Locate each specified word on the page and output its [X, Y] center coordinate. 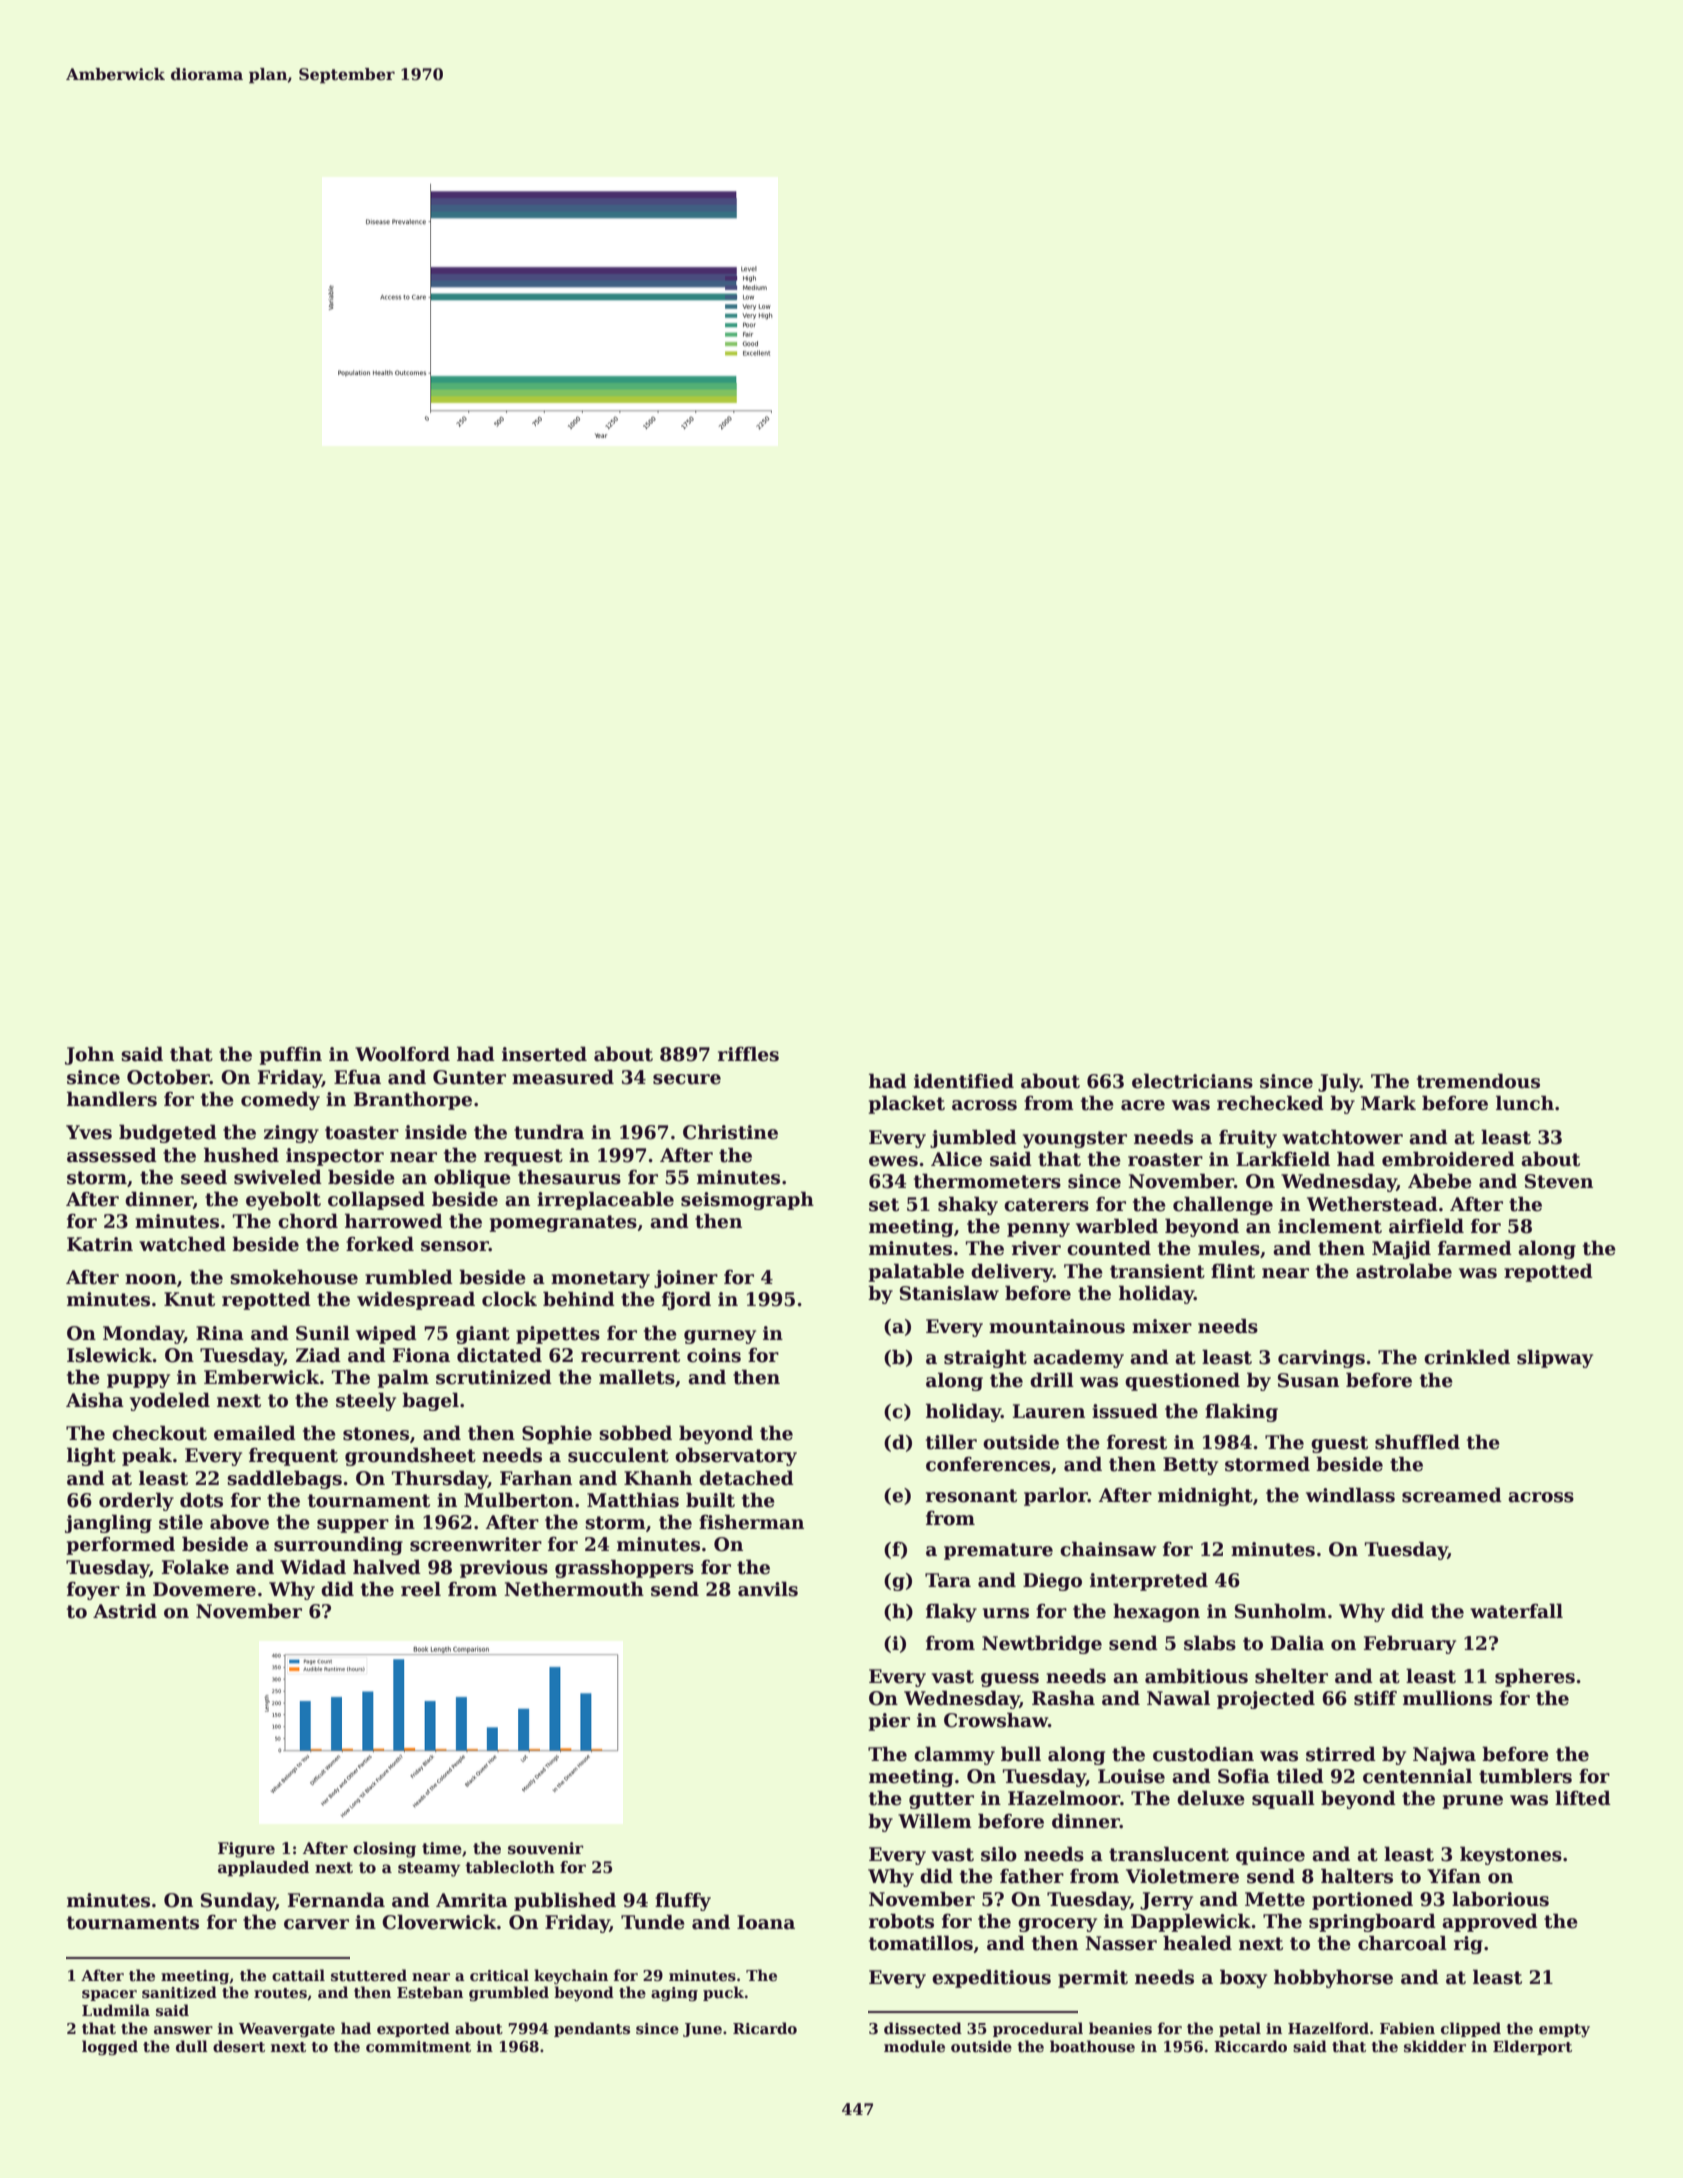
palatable [916, 1272]
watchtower [1342, 1137]
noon [151, 1279]
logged [110, 2048]
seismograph [747, 1200]
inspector [335, 1157]
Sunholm [1281, 1611]
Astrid [125, 1611]
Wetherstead [1372, 1204]
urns [1006, 1613]
